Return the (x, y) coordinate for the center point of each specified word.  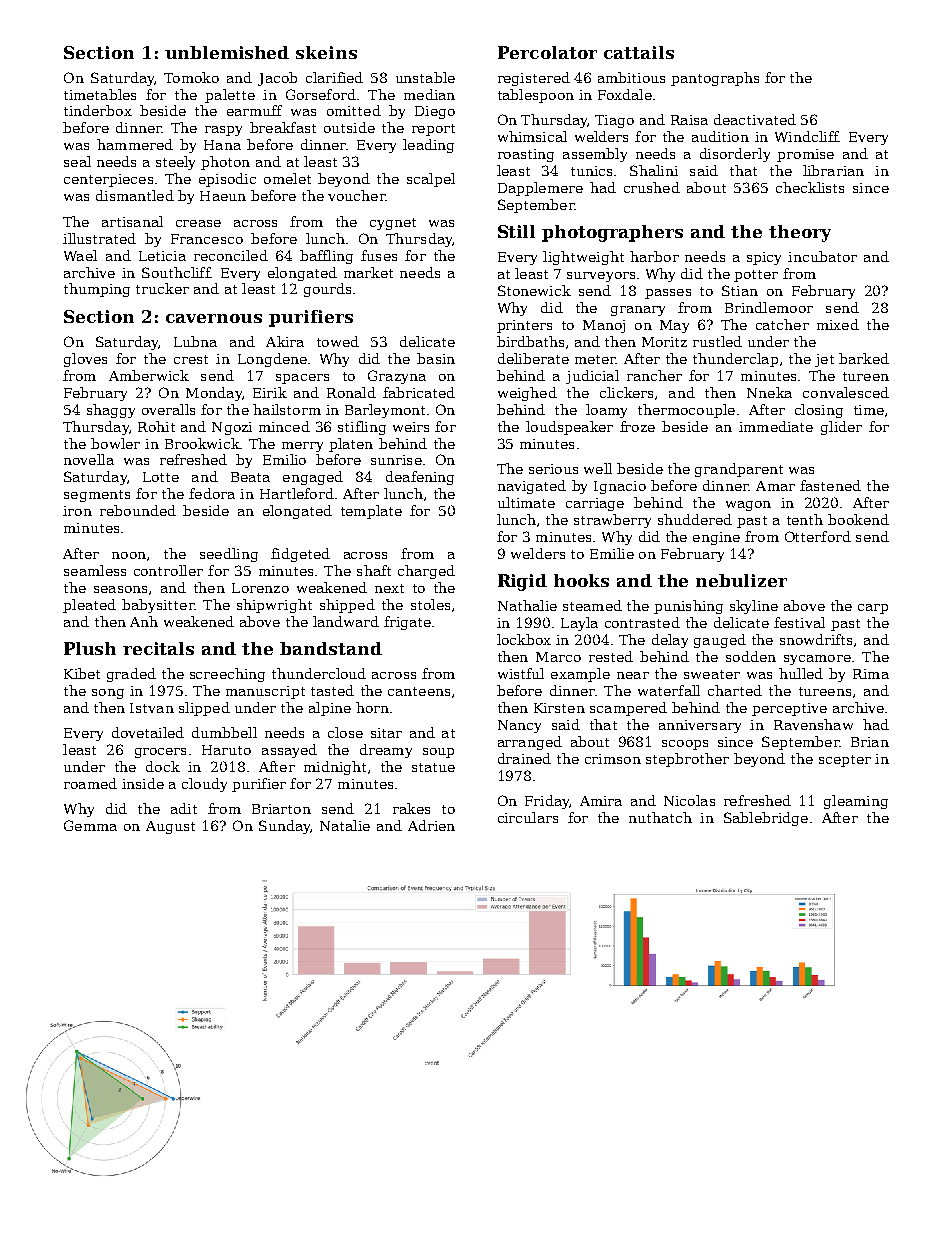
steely (175, 163)
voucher (356, 195)
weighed (527, 394)
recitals (158, 648)
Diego (435, 112)
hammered (135, 144)
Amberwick (149, 375)
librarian (833, 170)
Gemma (90, 825)
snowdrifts (816, 639)
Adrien (431, 825)
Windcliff (807, 136)
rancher (654, 375)
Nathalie (527, 605)
